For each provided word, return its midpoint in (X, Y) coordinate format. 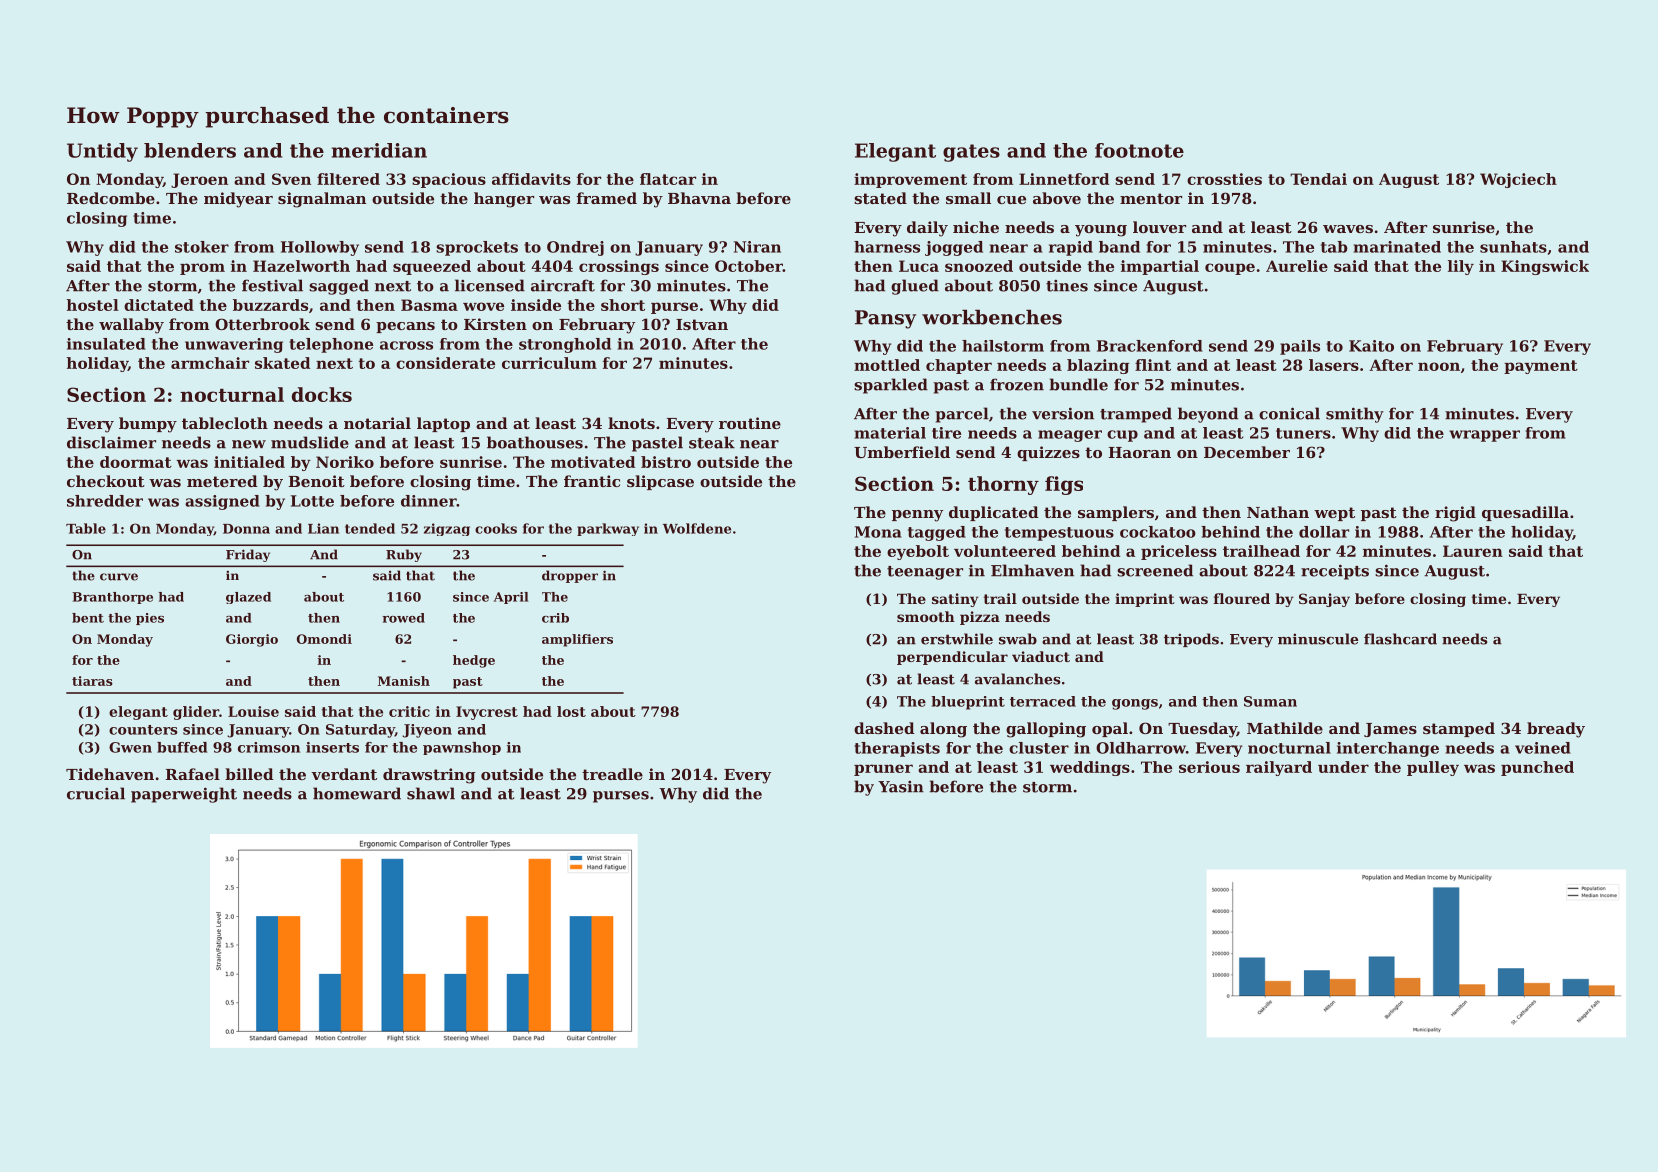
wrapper (1484, 436)
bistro (666, 462)
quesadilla (1525, 513)
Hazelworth (301, 266)
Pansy (885, 319)
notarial (377, 423)
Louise (253, 711)
